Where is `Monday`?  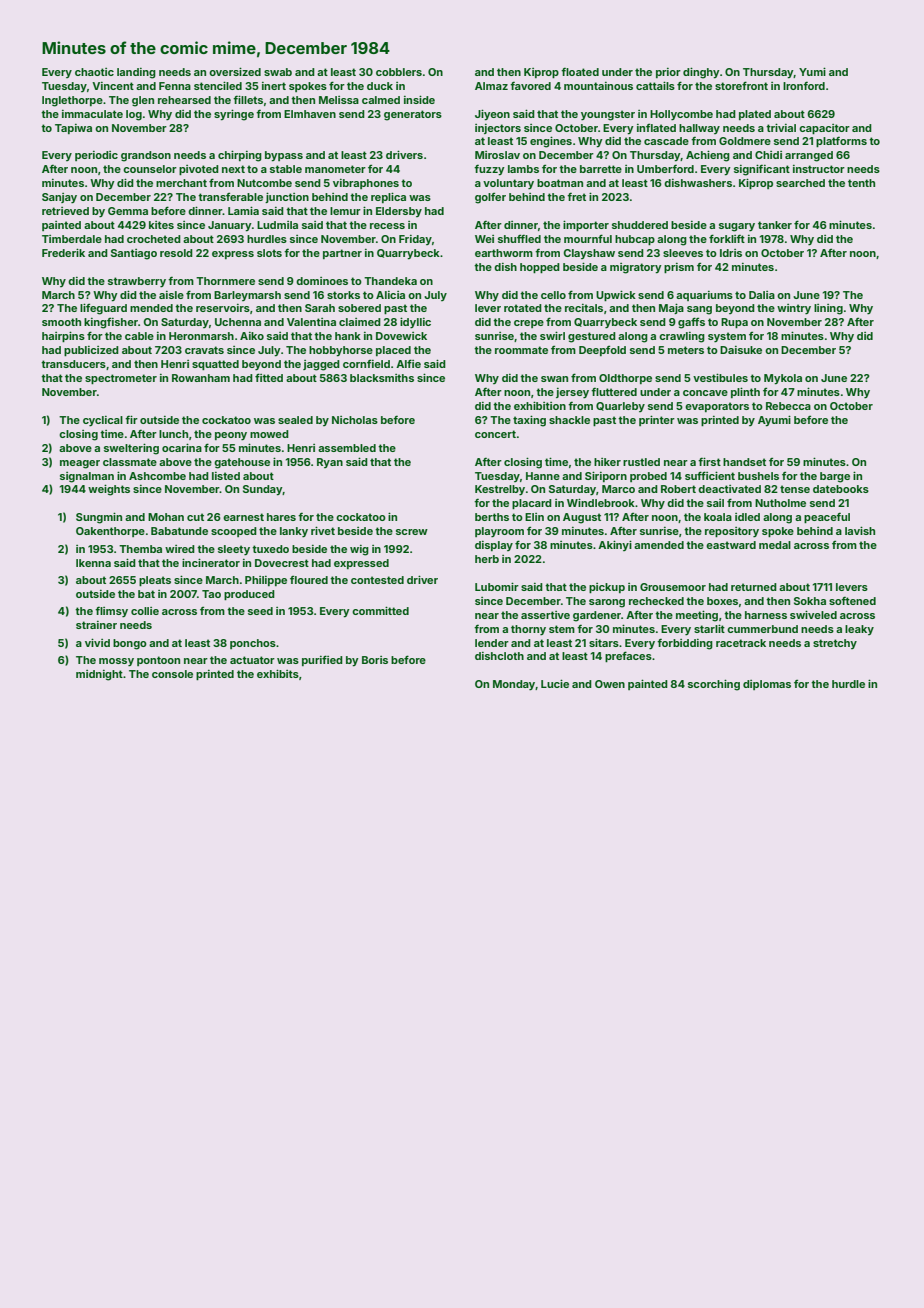
Monday is located at coordinates (514, 685).
